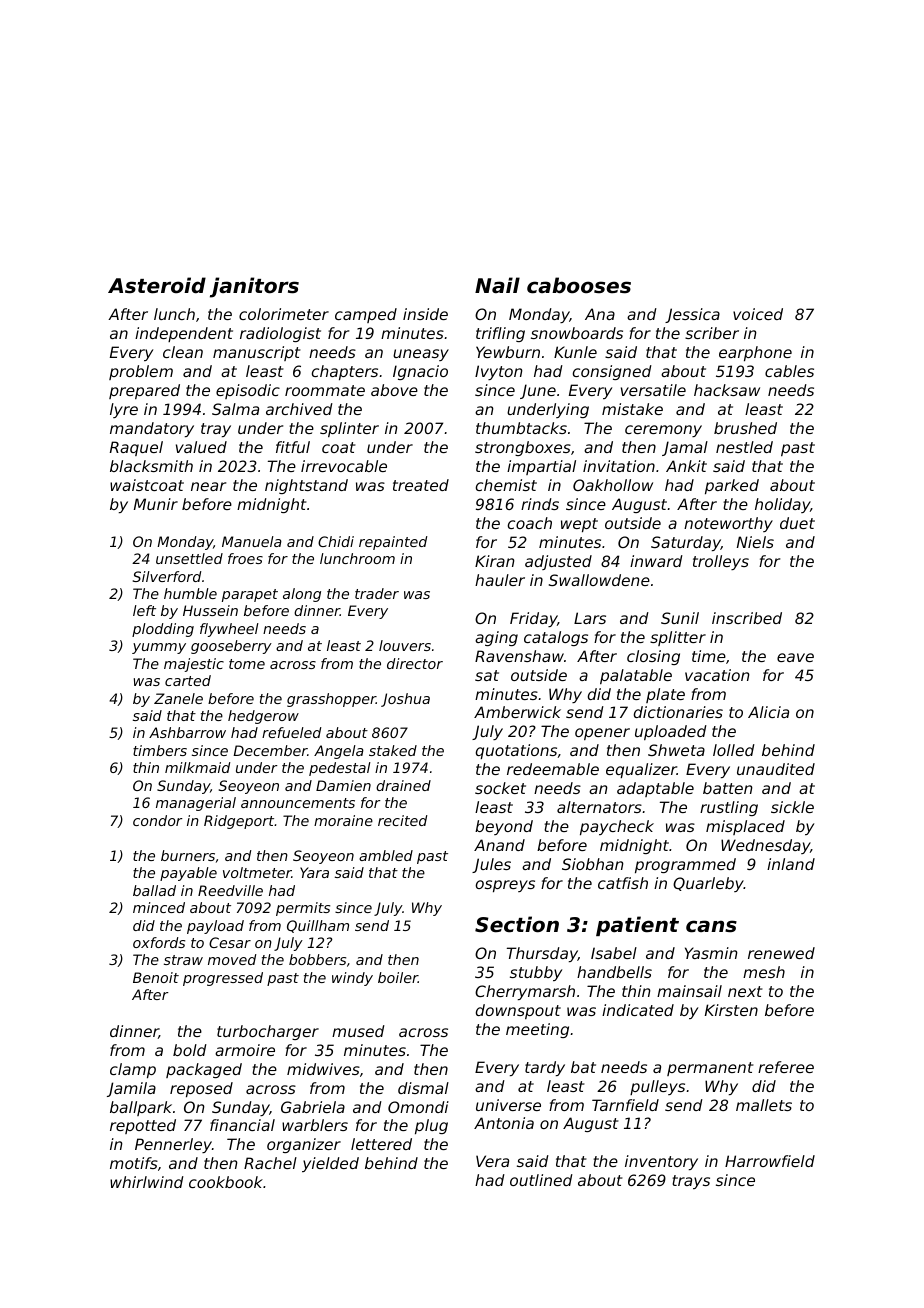 The width and height of the page is (924, 1308). I want to click on camped, so click(366, 315).
